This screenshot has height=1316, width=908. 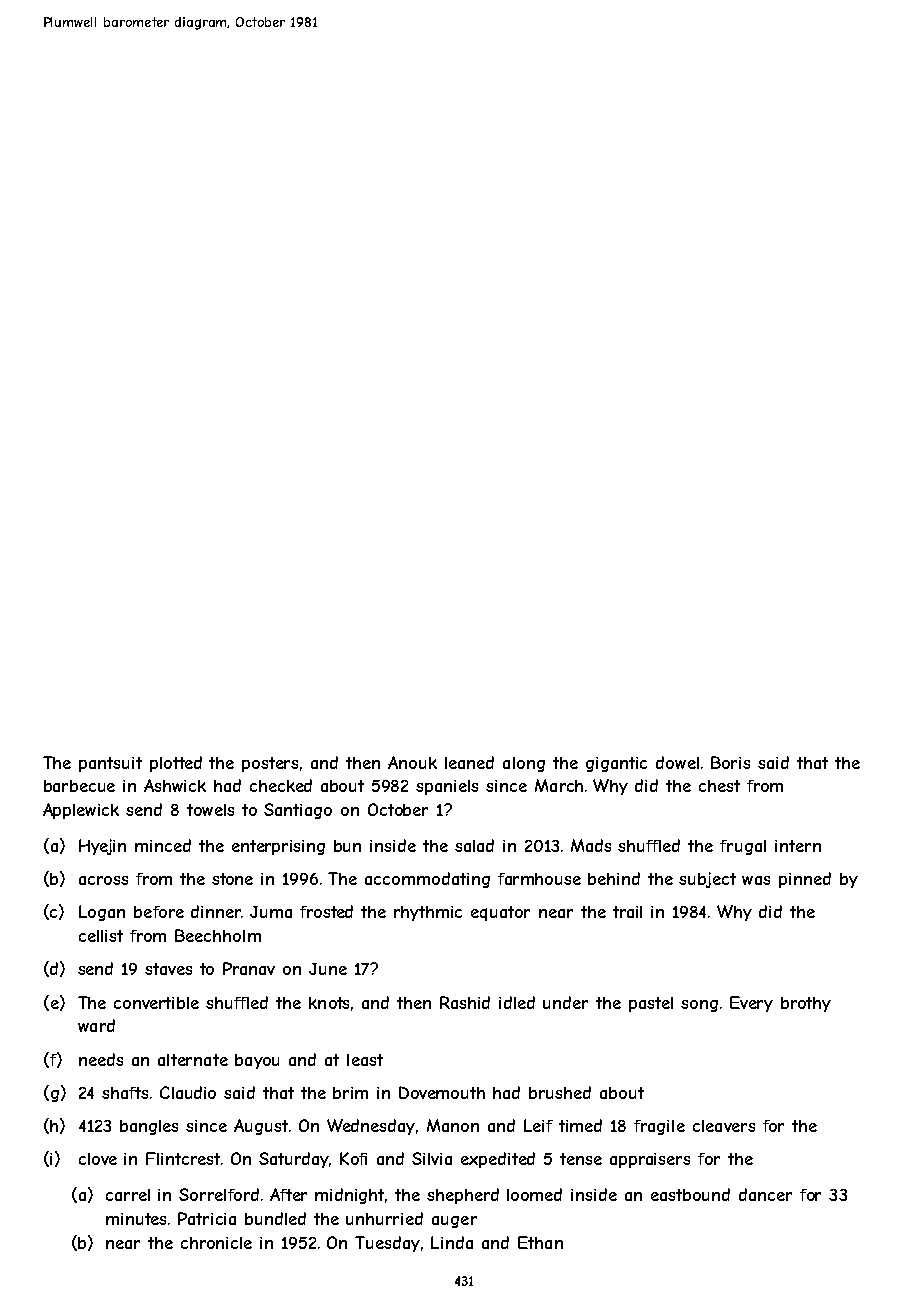 What do you see at coordinates (442, 1092) in the screenshot?
I see `Dovemouth` at bounding box center [442, 1092].
